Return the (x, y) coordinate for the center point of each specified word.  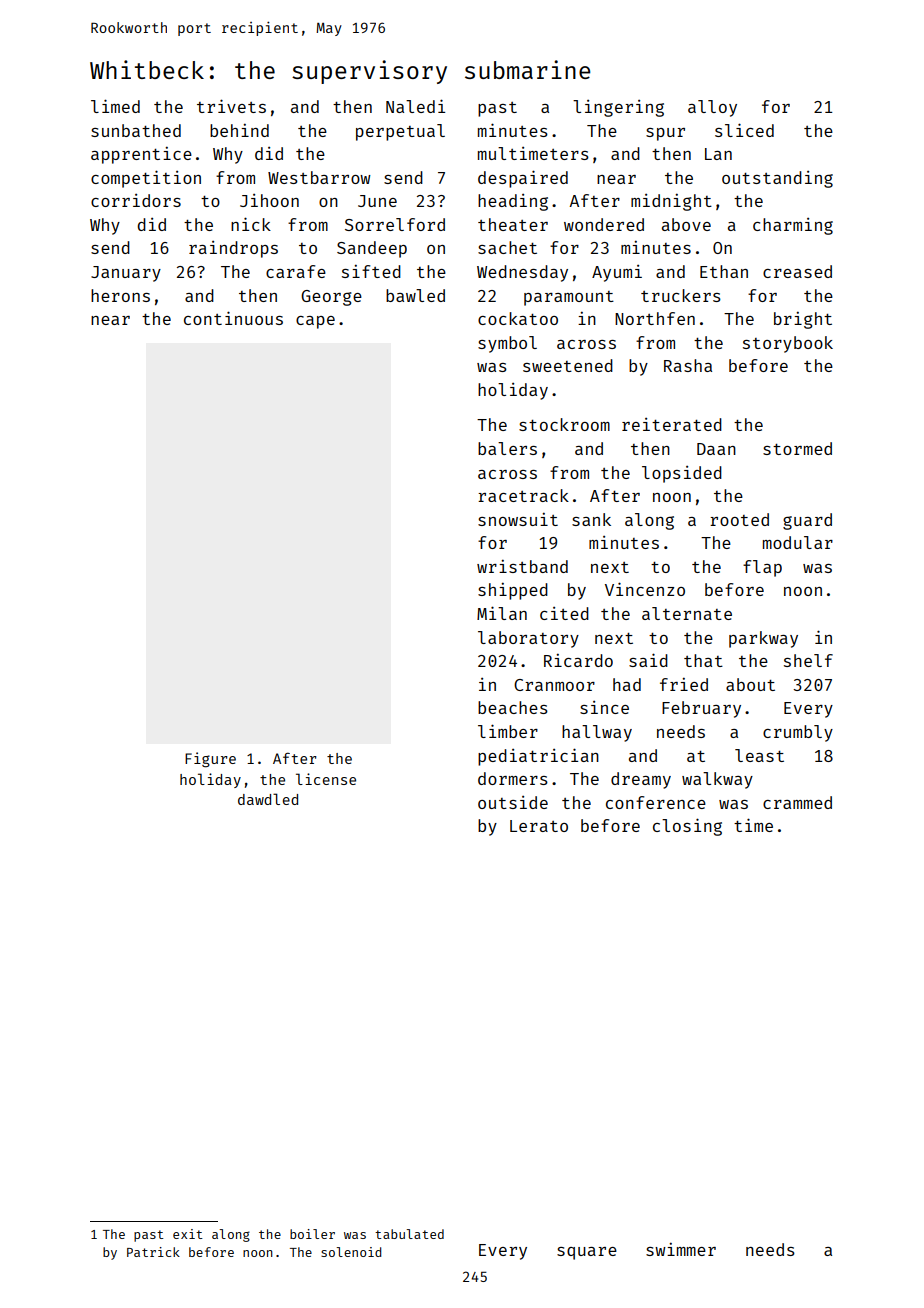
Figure (210, 760)
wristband (522, 566)
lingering (618, 108)
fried (684, 684)
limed (115, 106)
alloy (712, 108)
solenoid (351, 1252)
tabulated (409, 1234)
